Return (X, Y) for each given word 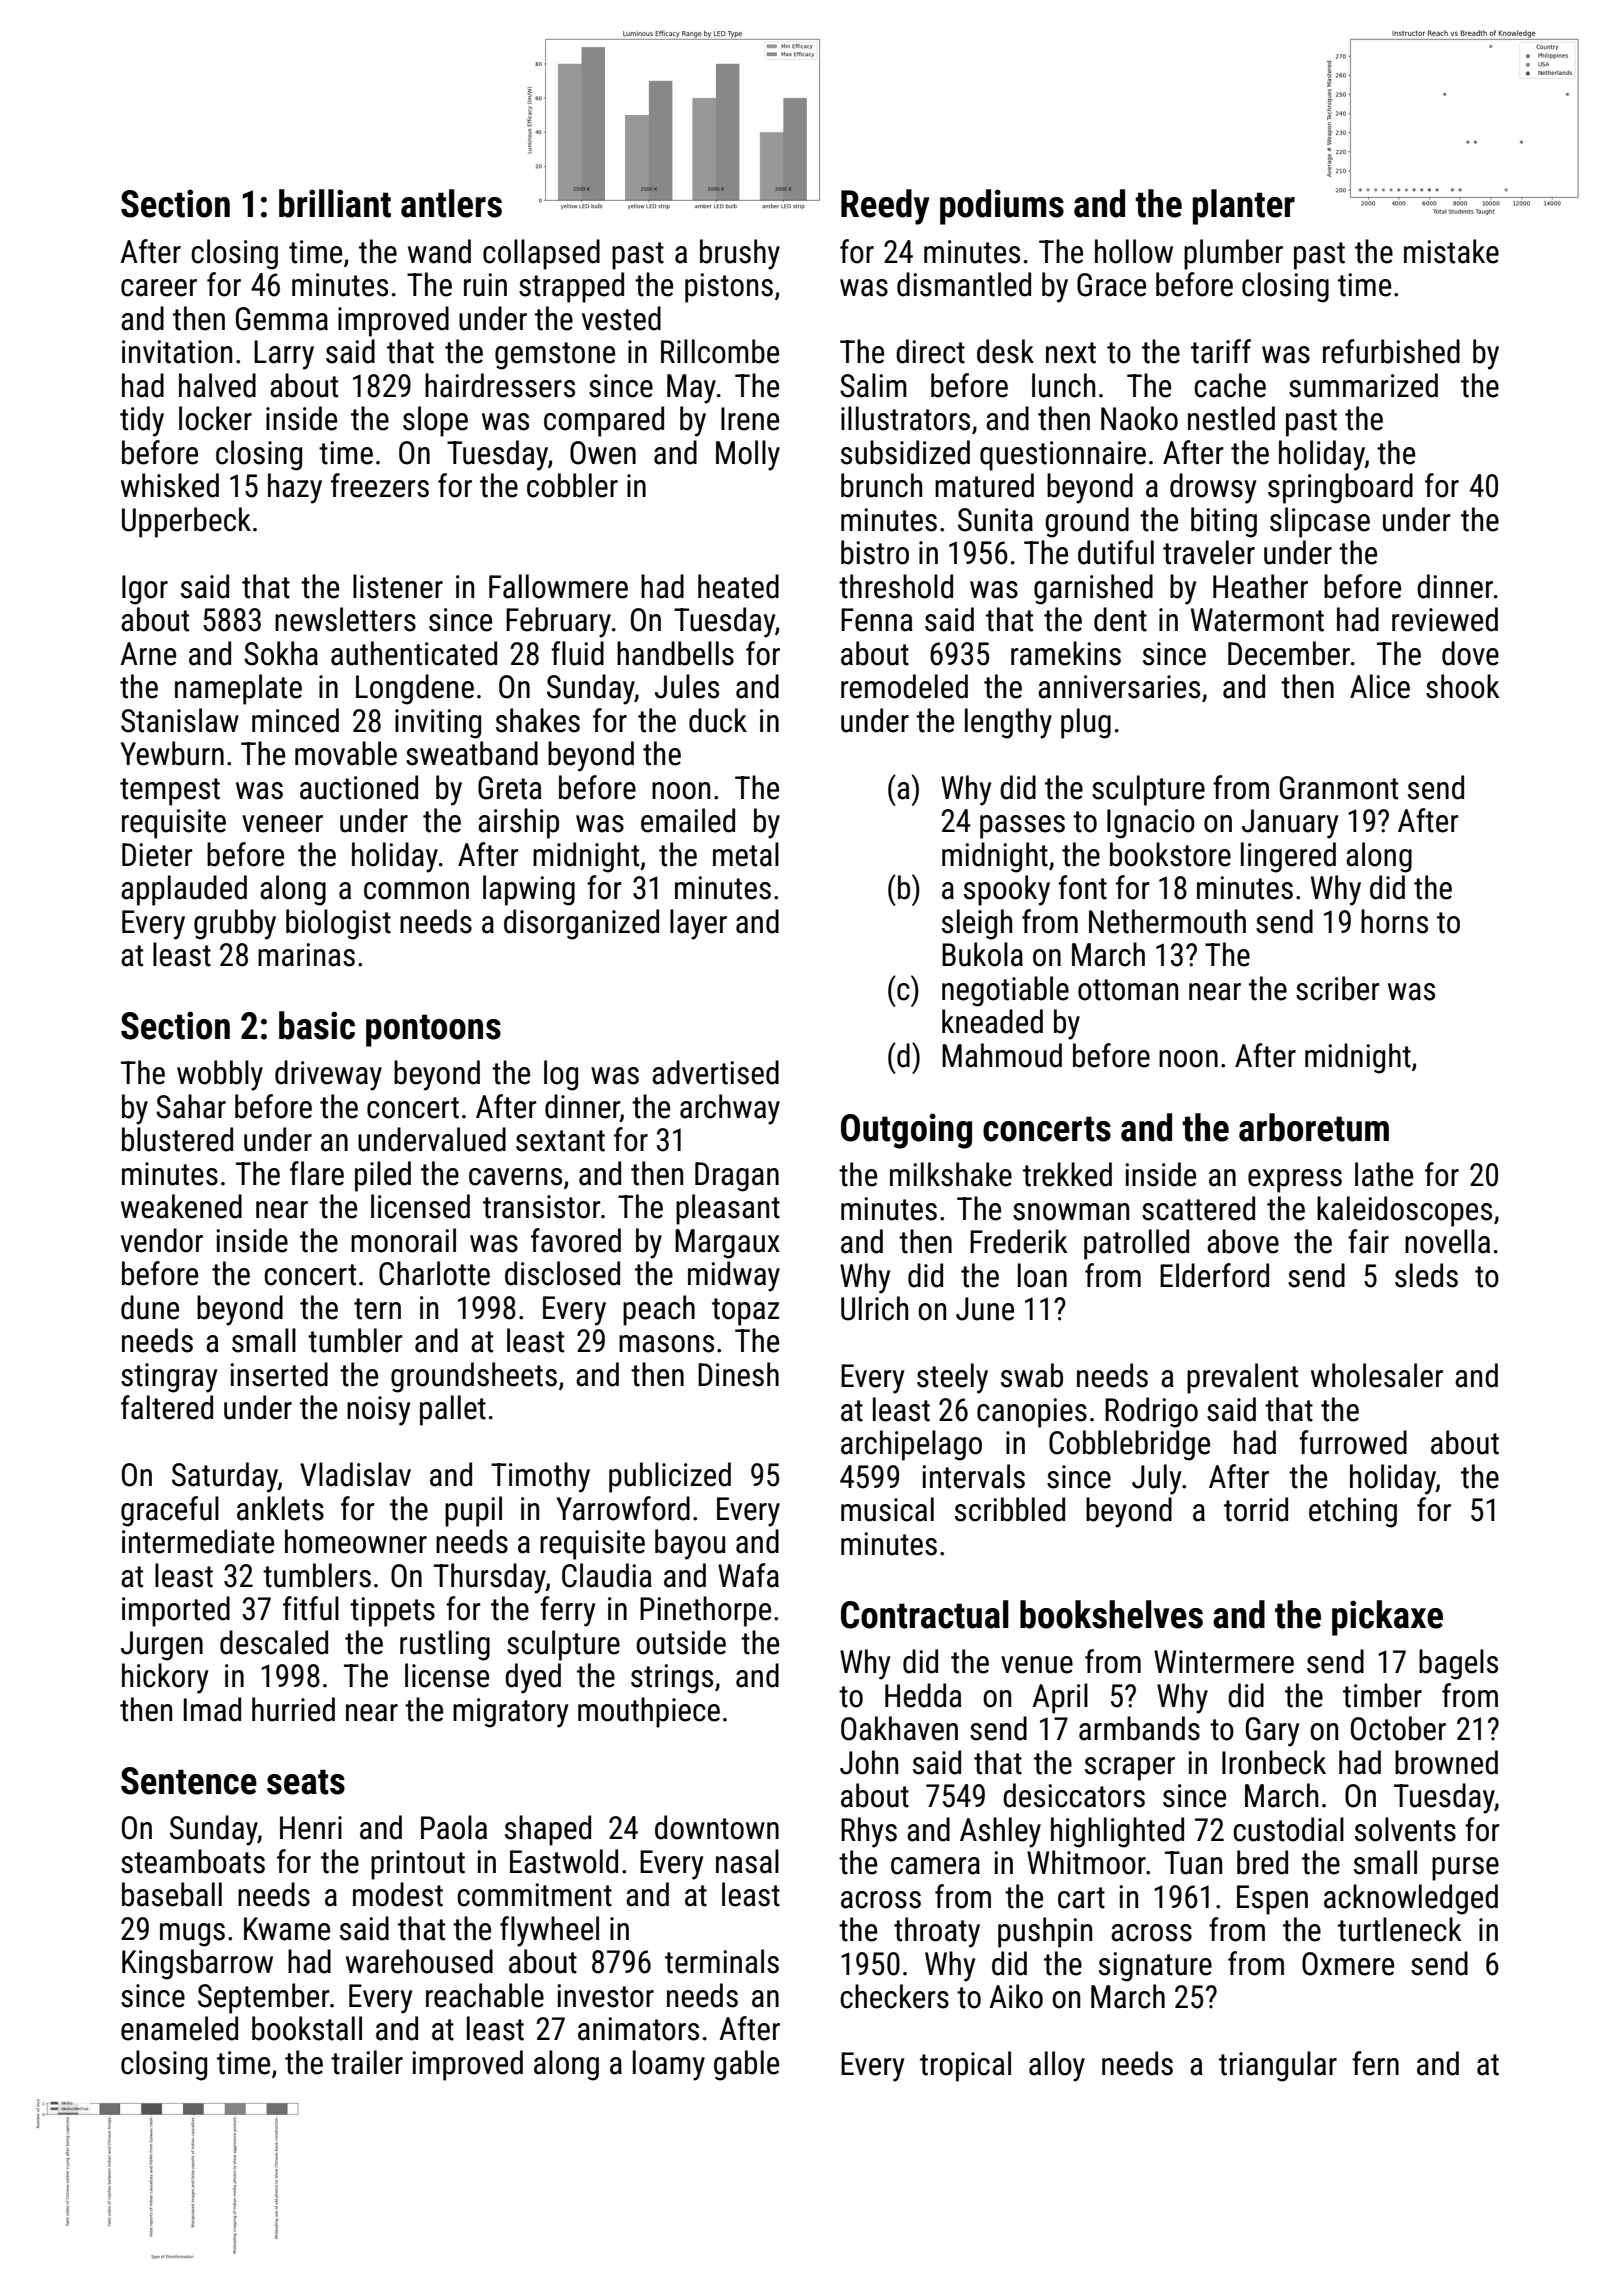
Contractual (925, 1614)
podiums (1002, 207)
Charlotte (434, 1273)
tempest (170, 792)
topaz (746, 1312)
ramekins (1066, 653)
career (159, 288)
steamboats (193, 1861)
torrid (1256, 1509)
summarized (1363, 385)
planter (1244, 207)
